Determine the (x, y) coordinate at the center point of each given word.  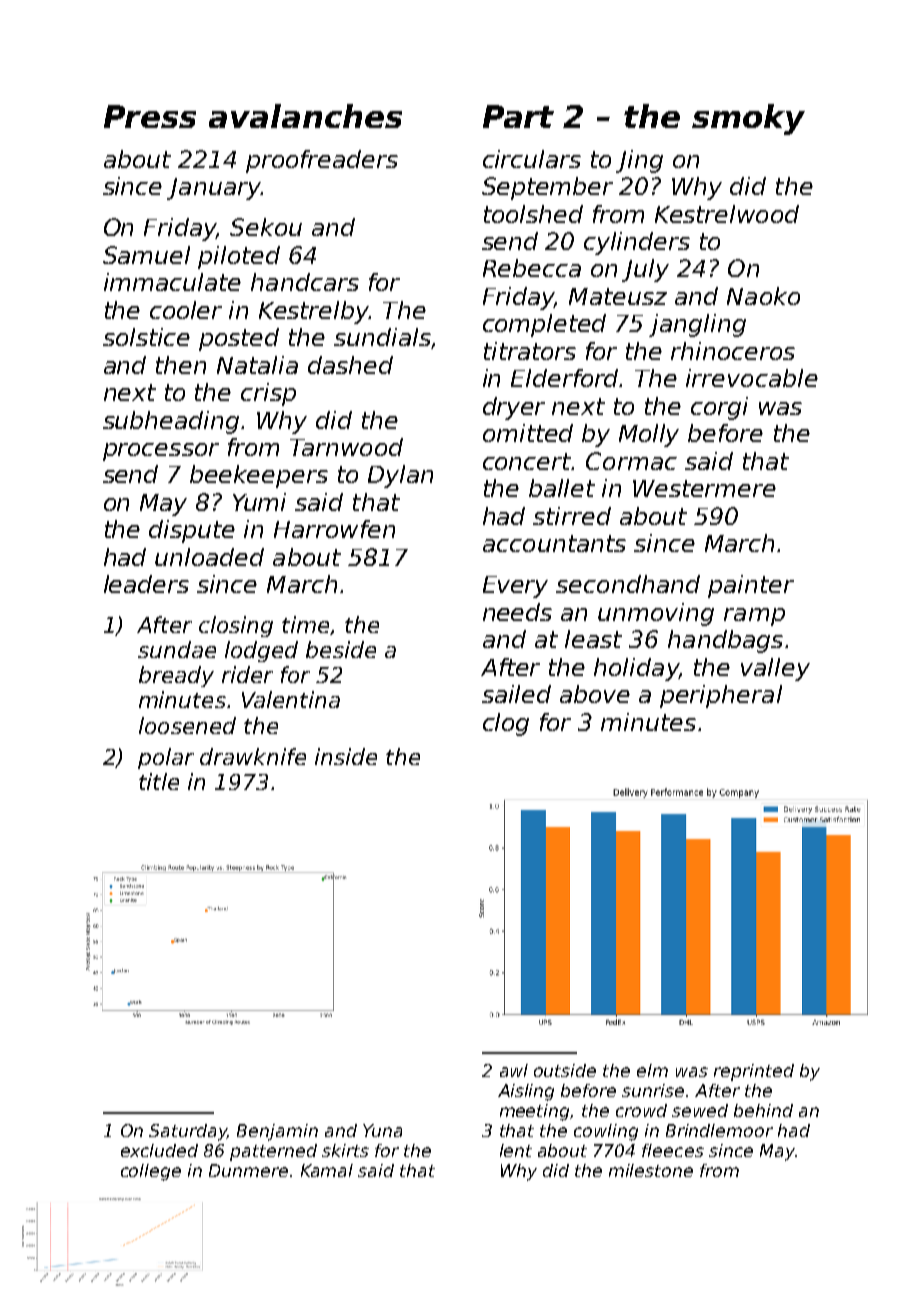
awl (514, 1070)
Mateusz (618, 296)
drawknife (253, 756)
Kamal (327, 1170)
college (151, 1172)
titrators (530, 351)
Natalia (257, 365)
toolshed (533, 214)
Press (150, 116)
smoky (748, 119)
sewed (700, 1110)
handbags (725, 641)
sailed (516, 694)
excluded (159, 1150)
